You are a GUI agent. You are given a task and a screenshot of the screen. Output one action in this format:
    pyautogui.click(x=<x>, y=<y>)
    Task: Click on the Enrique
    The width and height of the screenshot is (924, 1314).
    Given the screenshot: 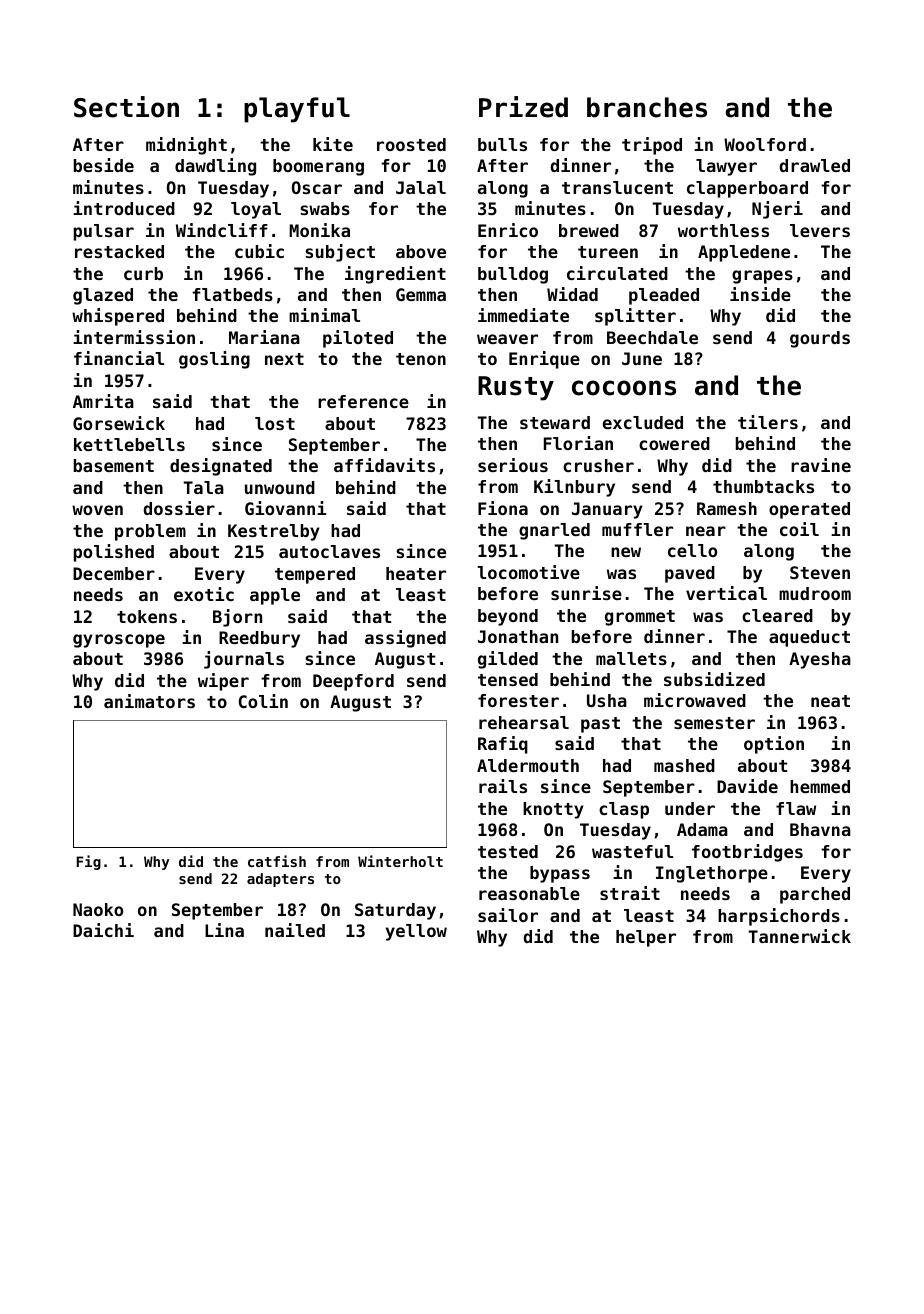 What is the action you would take?
    pyautogui.click(x=544, y=360)
